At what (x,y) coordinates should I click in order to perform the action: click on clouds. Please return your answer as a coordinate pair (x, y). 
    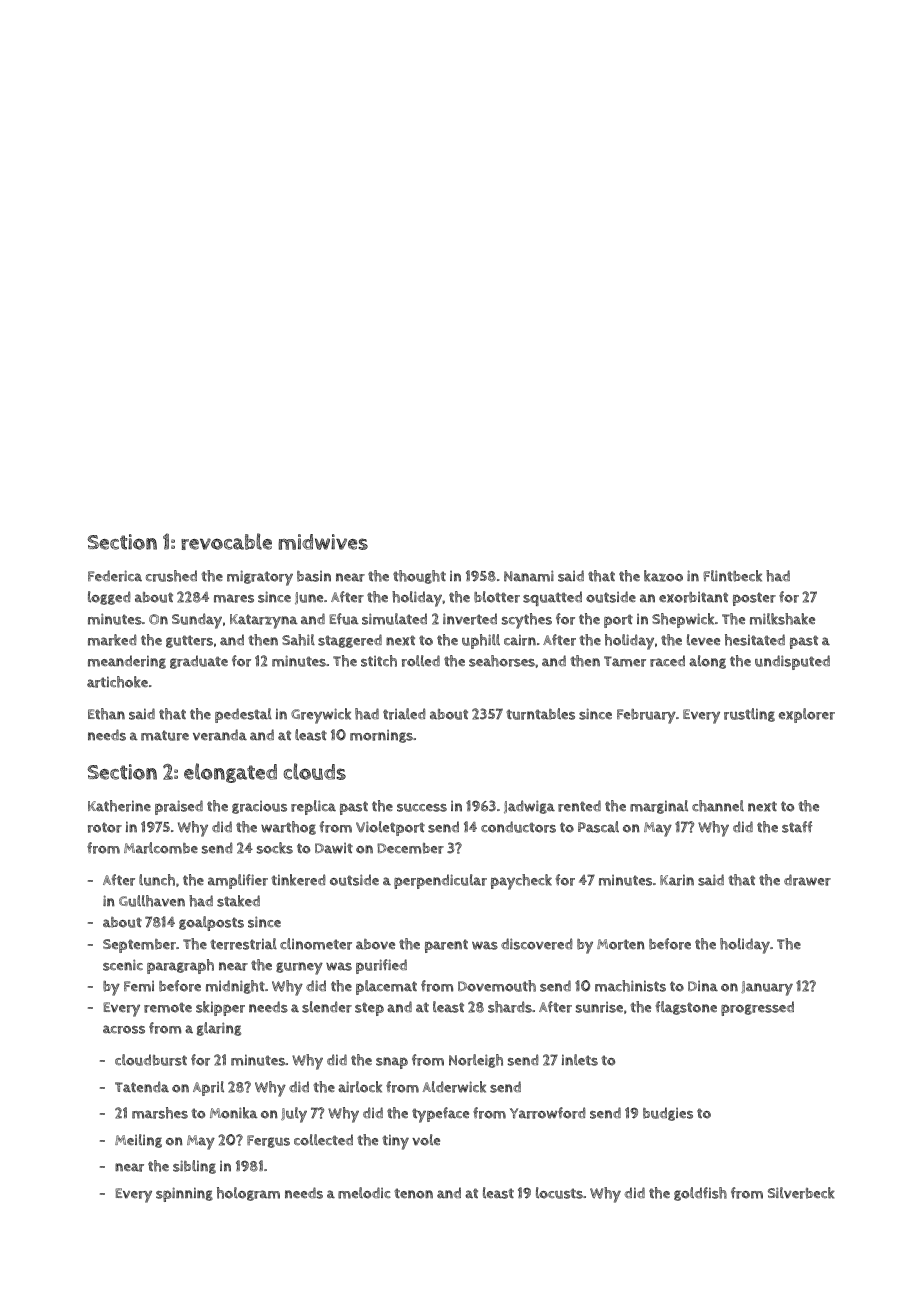
    Looking at the image, I should click on (315, 771).
